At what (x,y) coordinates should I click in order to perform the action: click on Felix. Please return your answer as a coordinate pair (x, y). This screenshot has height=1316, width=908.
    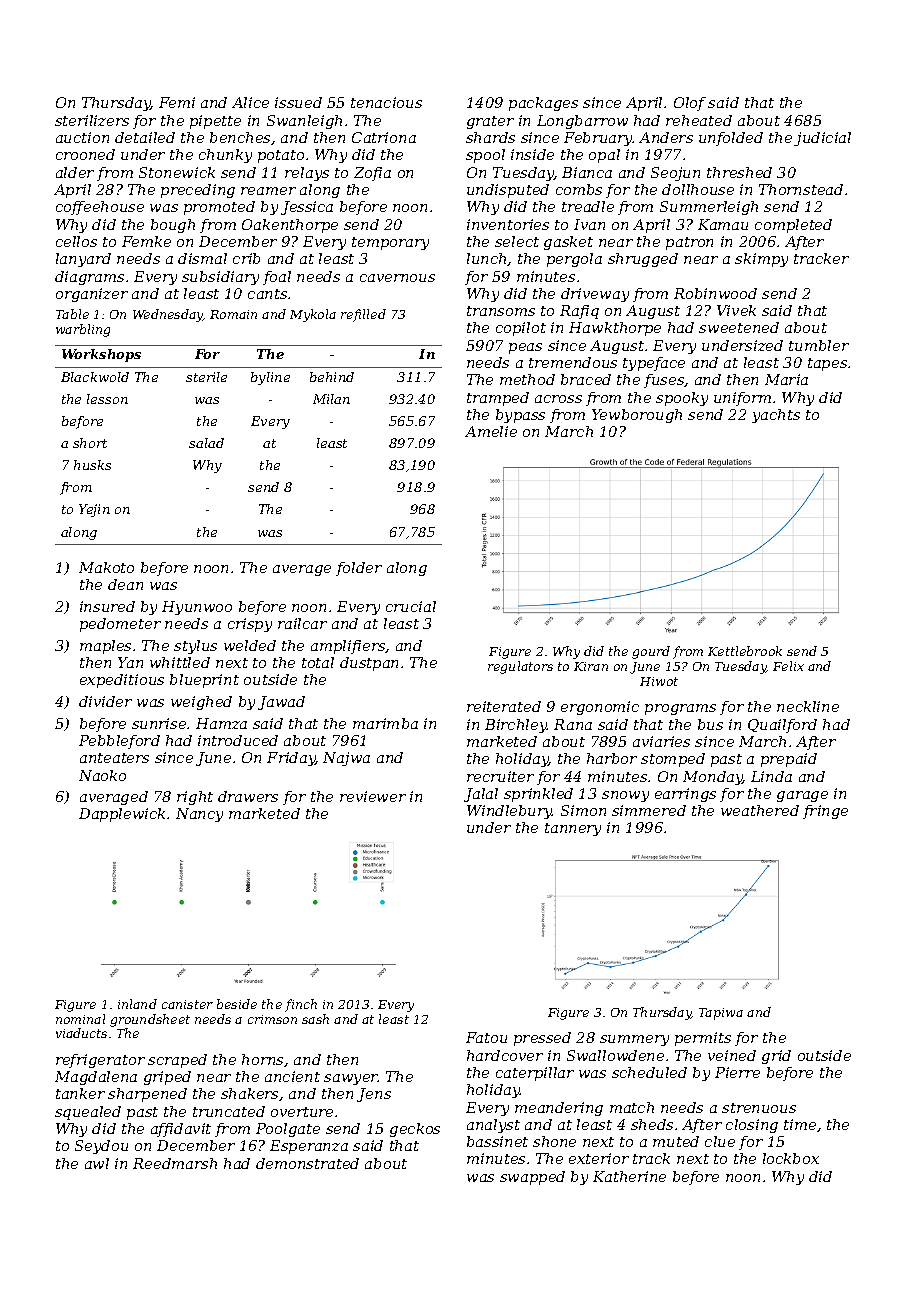
    Looking at the image, I should click on (788, 666).
